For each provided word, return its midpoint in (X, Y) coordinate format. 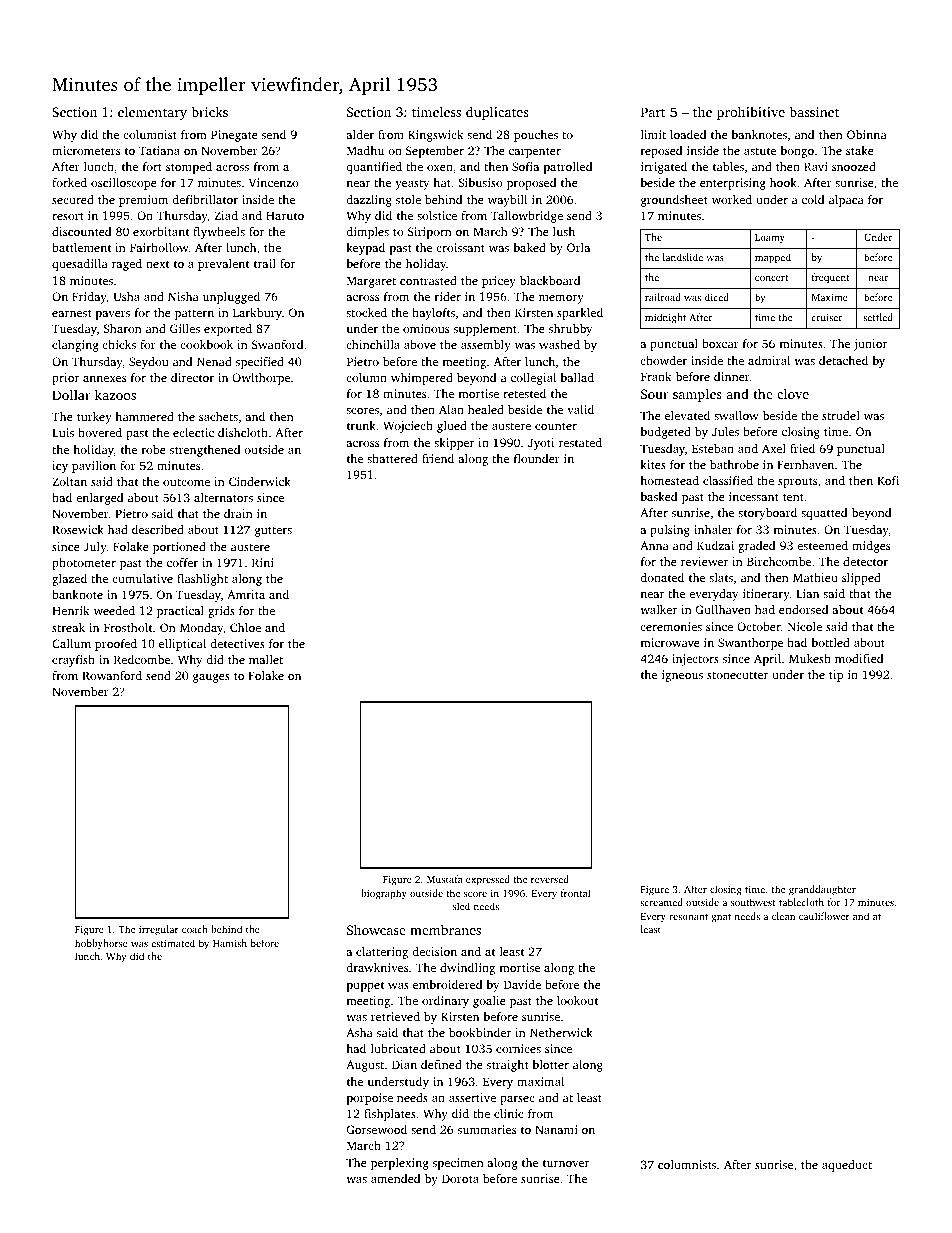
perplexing (400, 1164)
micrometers (86, 150)
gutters (273, 531)
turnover (566, 1163)
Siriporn (430, 233)
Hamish (230, 943)
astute (760, 151)
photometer (84, 564)
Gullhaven (723, 609)
